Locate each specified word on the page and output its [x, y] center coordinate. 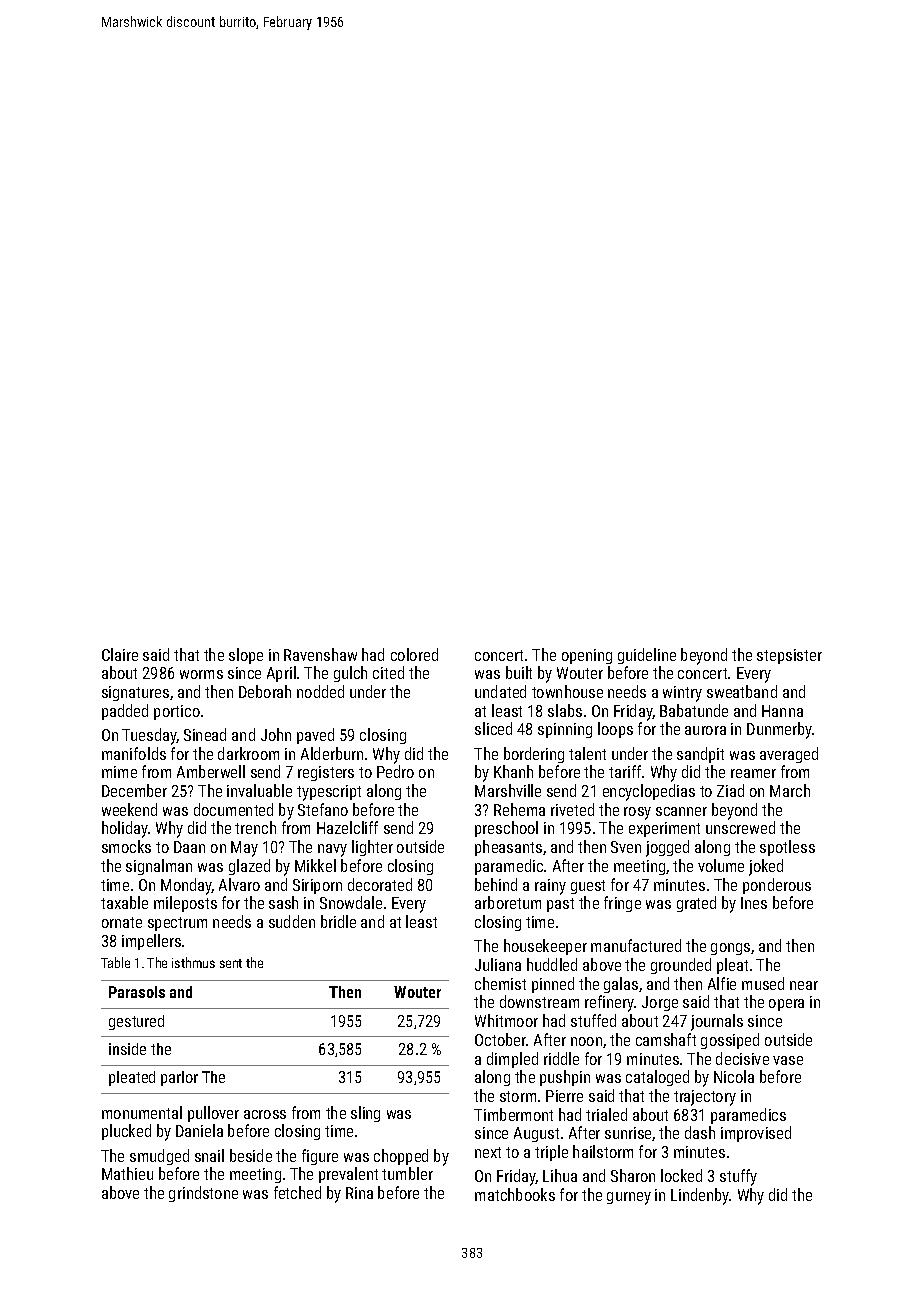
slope [246, 656]
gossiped [730, 1041]
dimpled [512, 1060]
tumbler [407, 1173]
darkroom [248, 753]
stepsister [789, 656]
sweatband [742, 691]
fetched [297, 1192]
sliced [493, 728]
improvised [756, 1134]
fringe [622, 904]
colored [414, 654]
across [265, 1114]
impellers [151, 942]
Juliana [498, 964]
